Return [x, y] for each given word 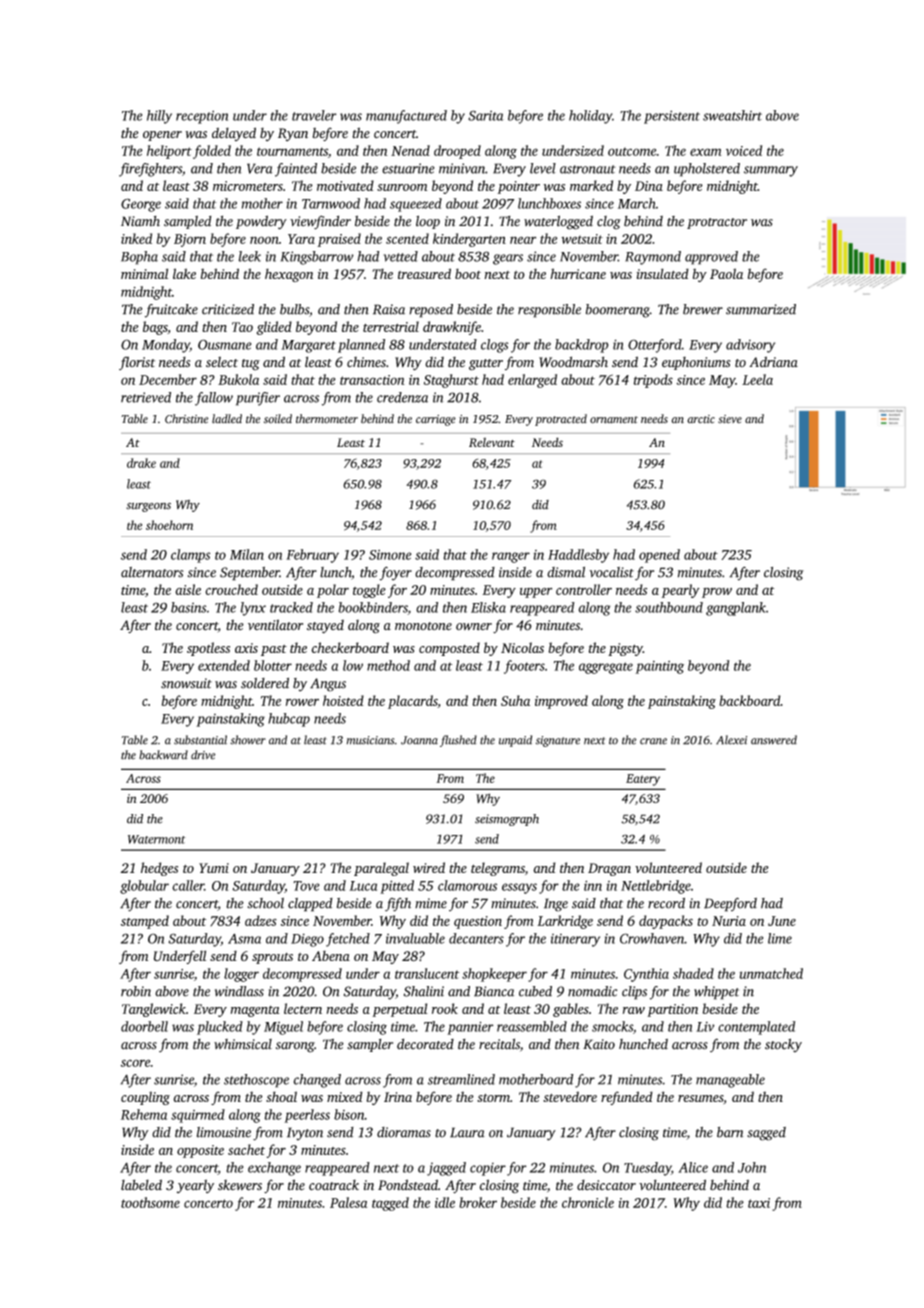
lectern [303, 1008]
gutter [486, 365]
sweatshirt [732, 115]
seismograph [507, 820]
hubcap [289, 720]
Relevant [492, 442]
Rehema [144, 1114]
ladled [227, 419]
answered [774, 740]
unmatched [771, 973]
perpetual [400, 1010]
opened [659, 556]
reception [202, 117]
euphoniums [696, 363]
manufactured [406, 117]
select [222, 362]
